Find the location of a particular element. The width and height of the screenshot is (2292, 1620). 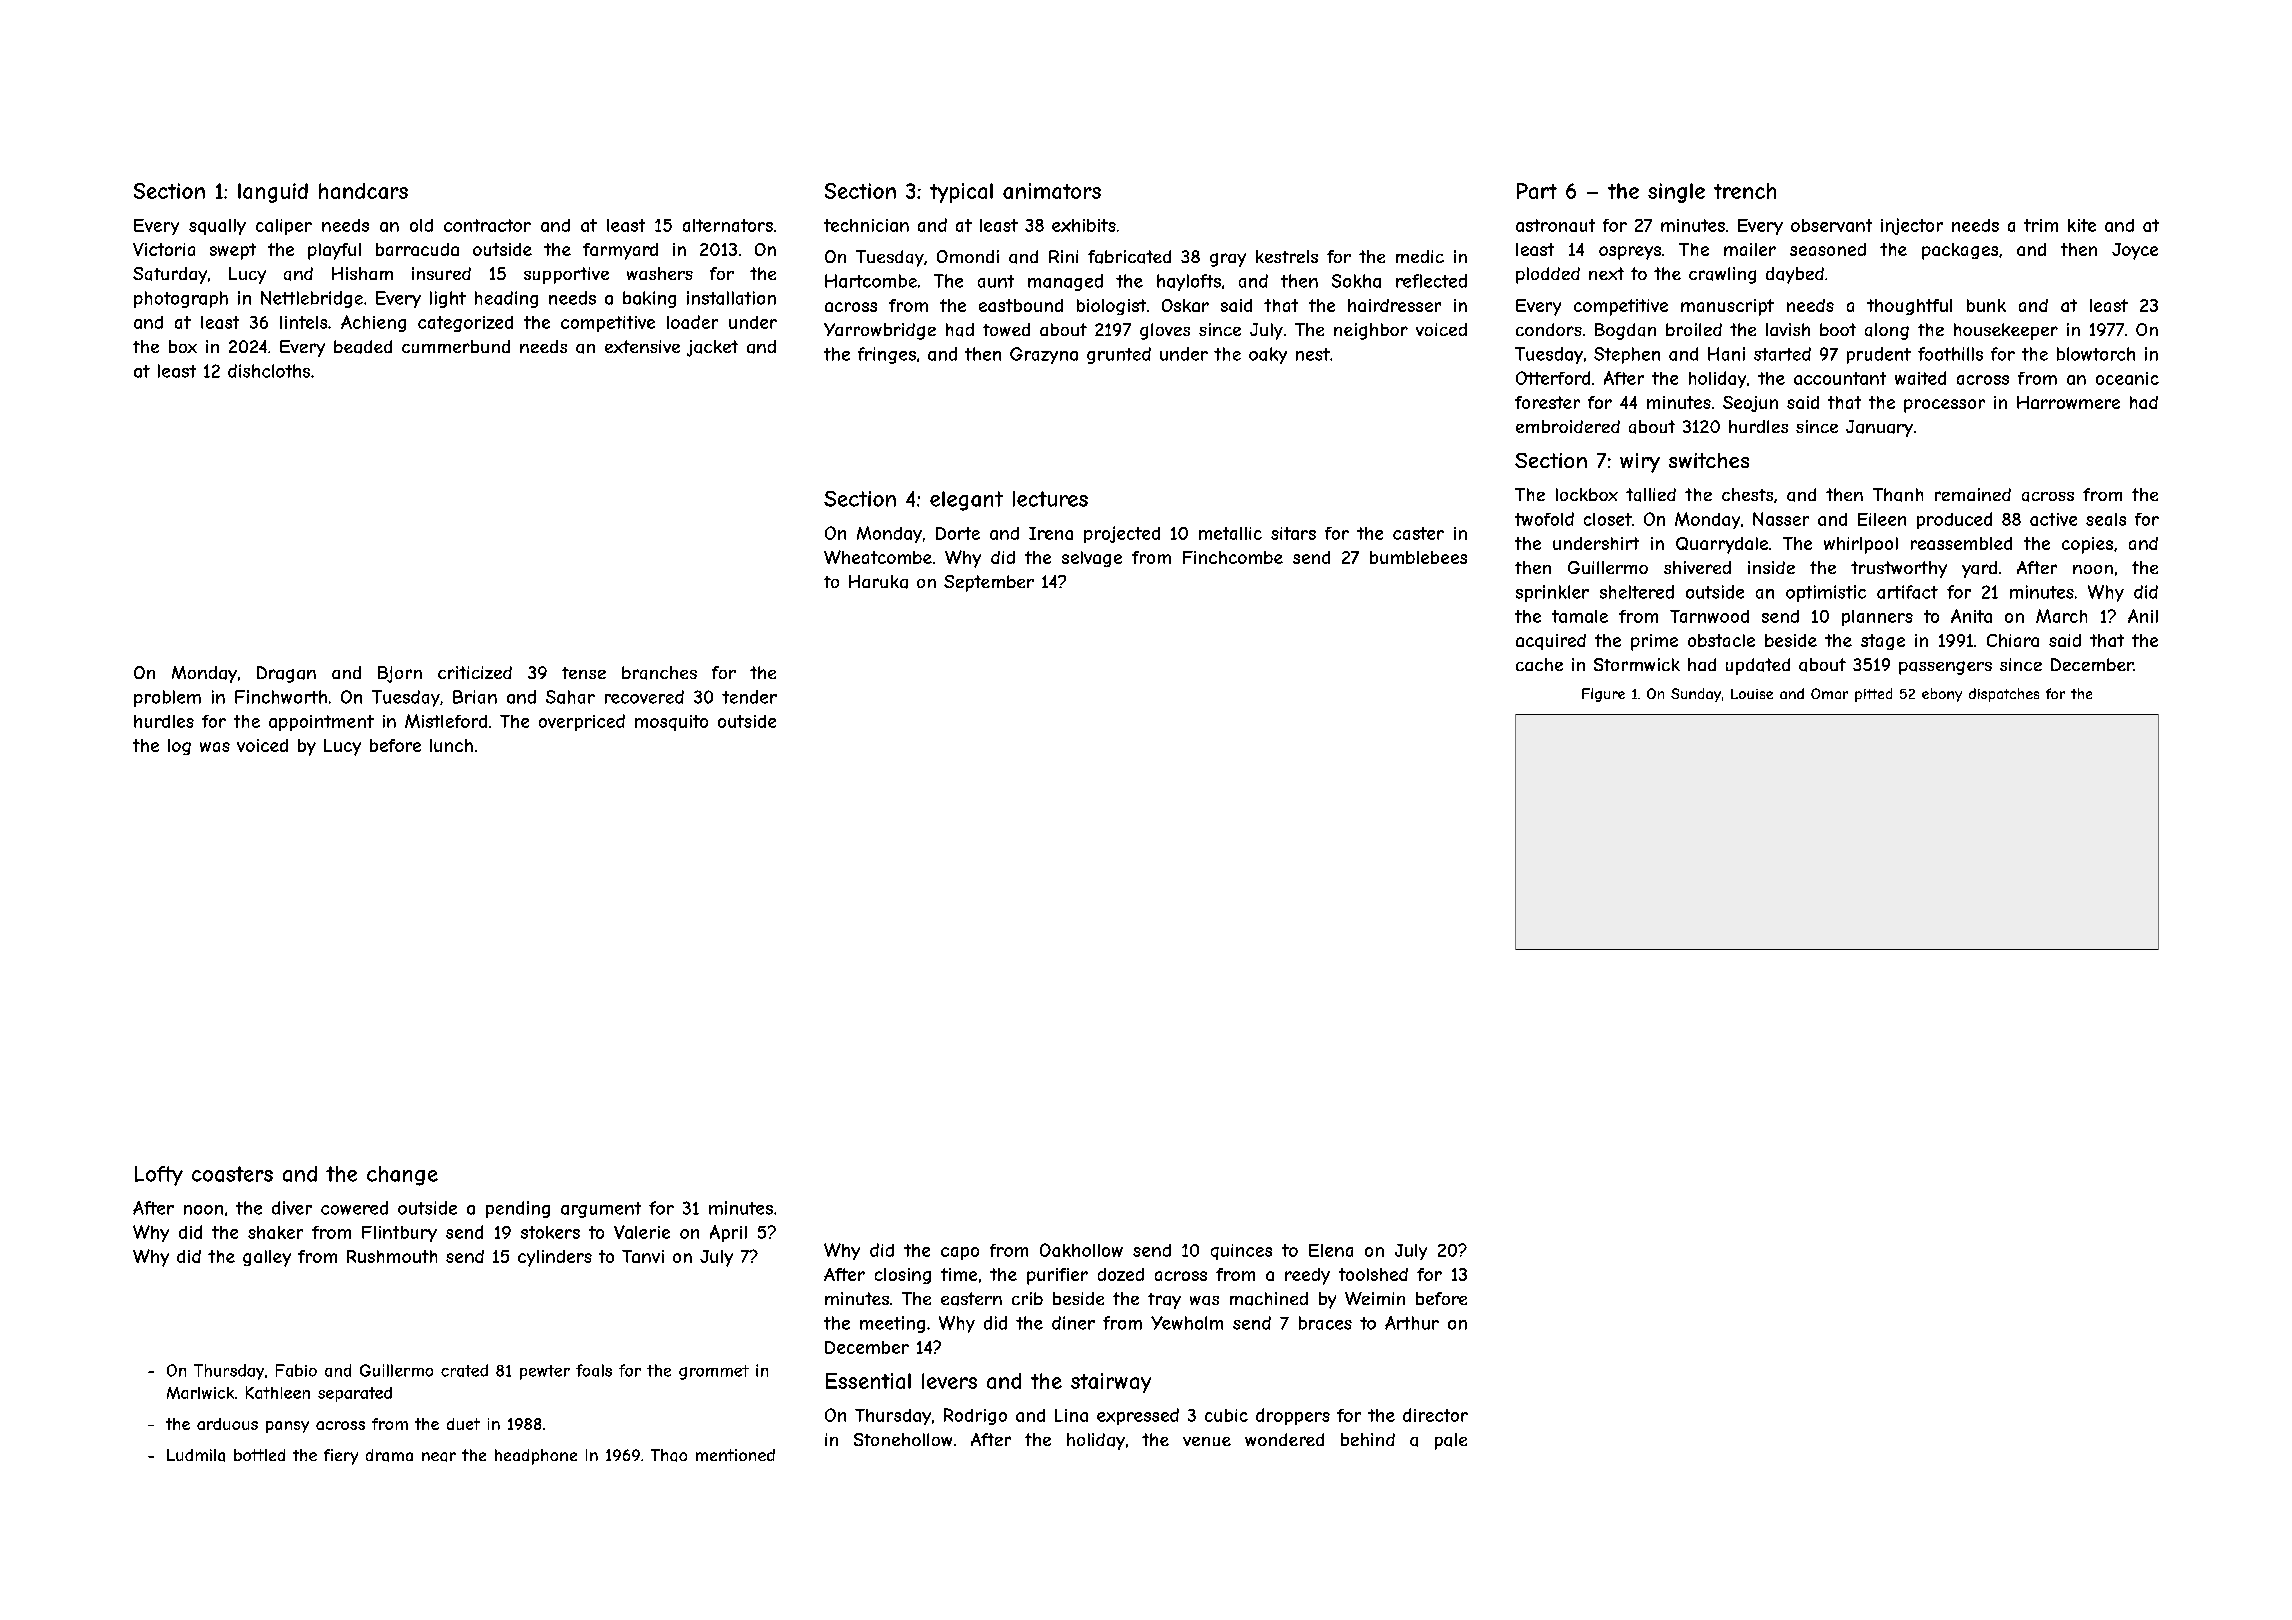

argument is located at coordinates (601, 1210).
